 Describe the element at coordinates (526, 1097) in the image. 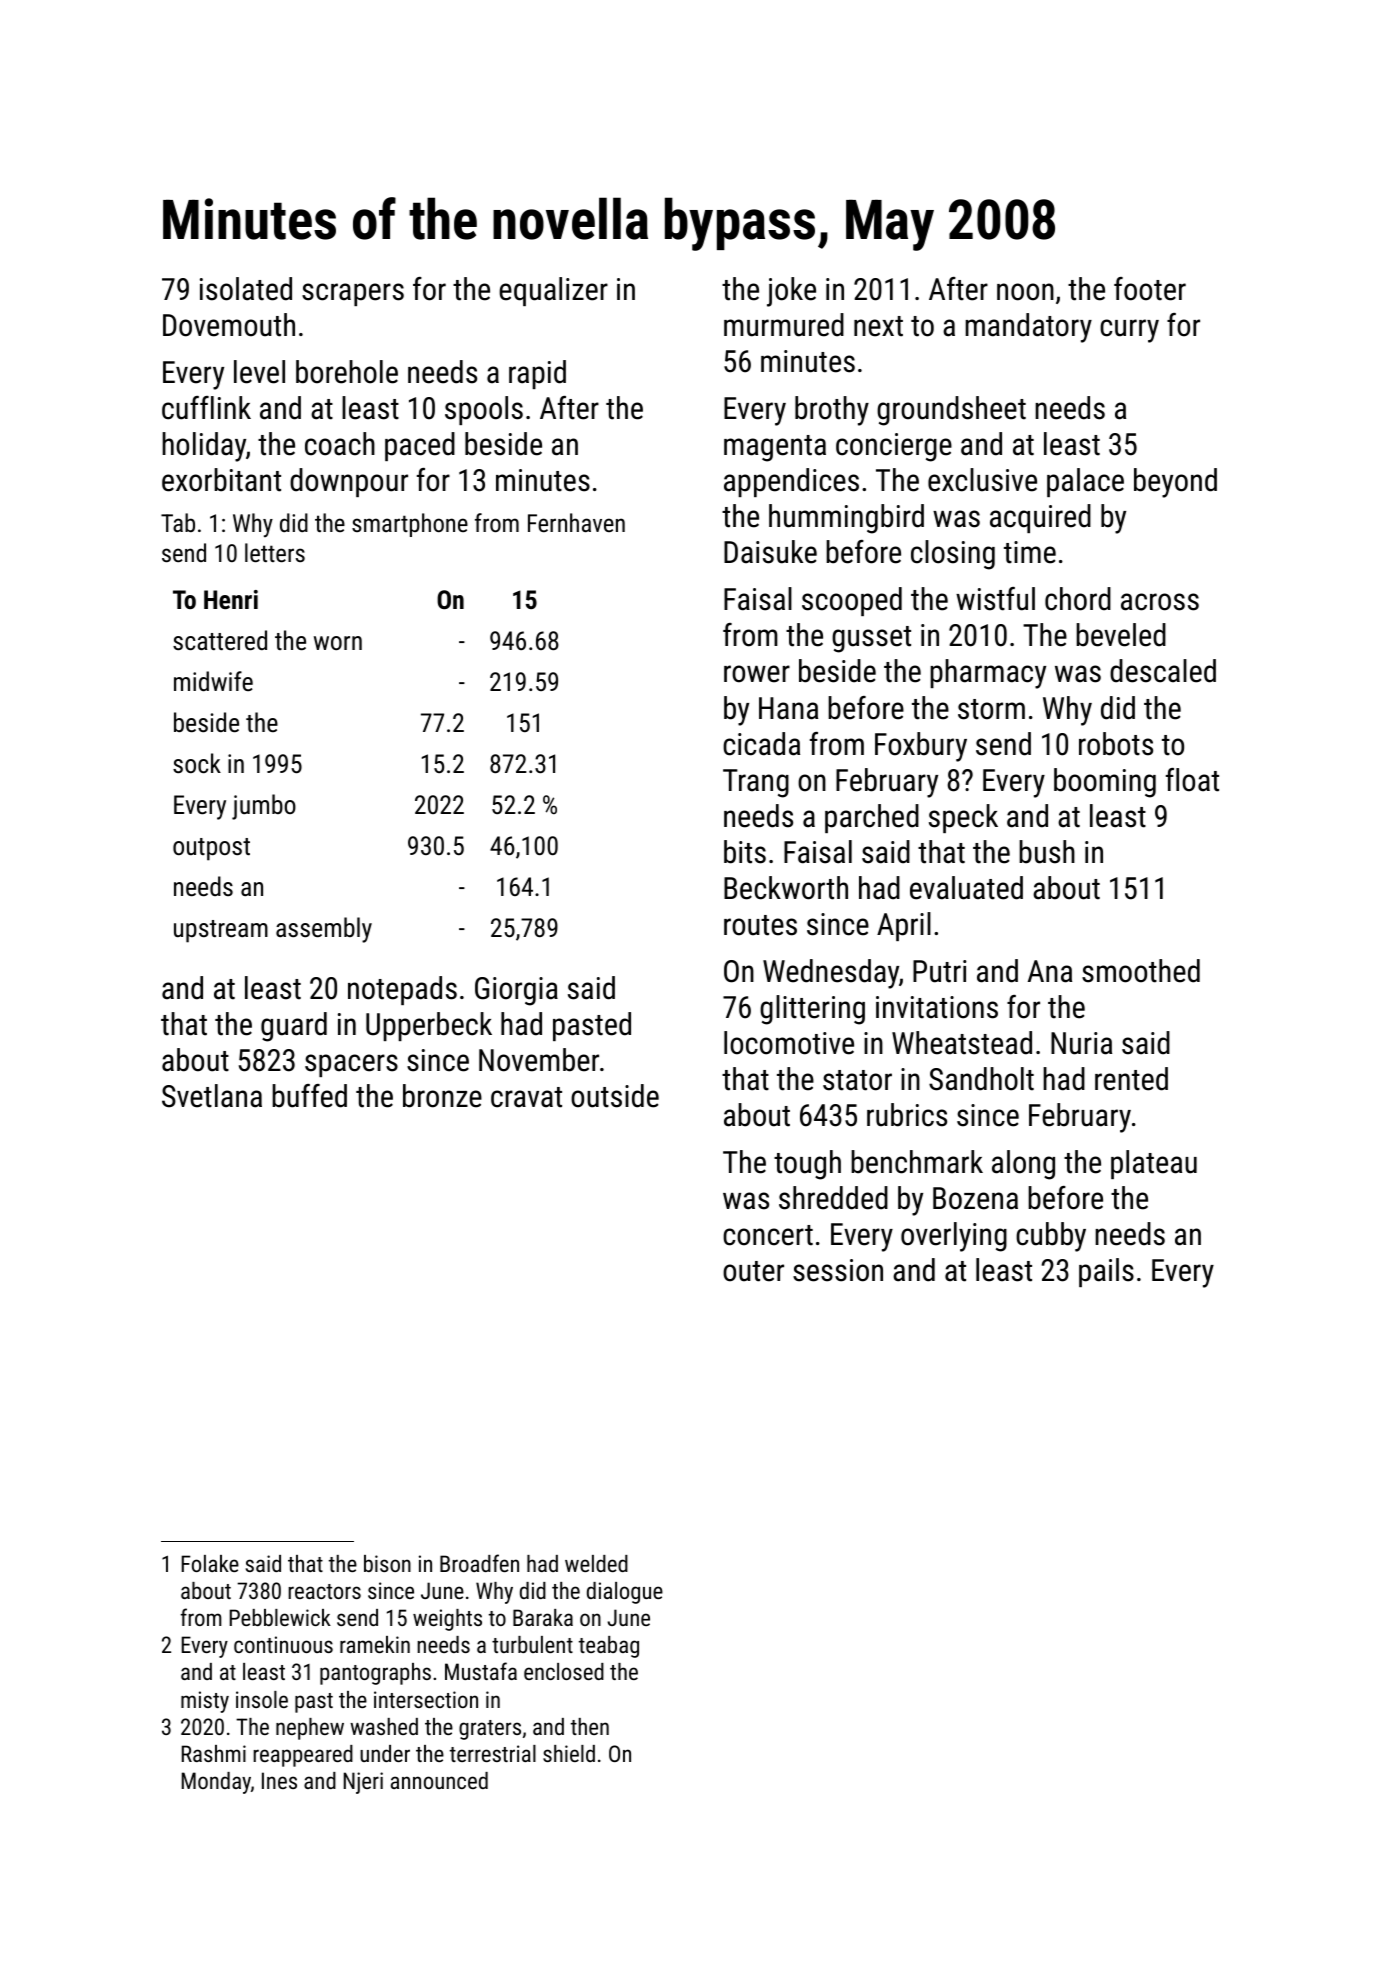

I see `cravat` at that location.
